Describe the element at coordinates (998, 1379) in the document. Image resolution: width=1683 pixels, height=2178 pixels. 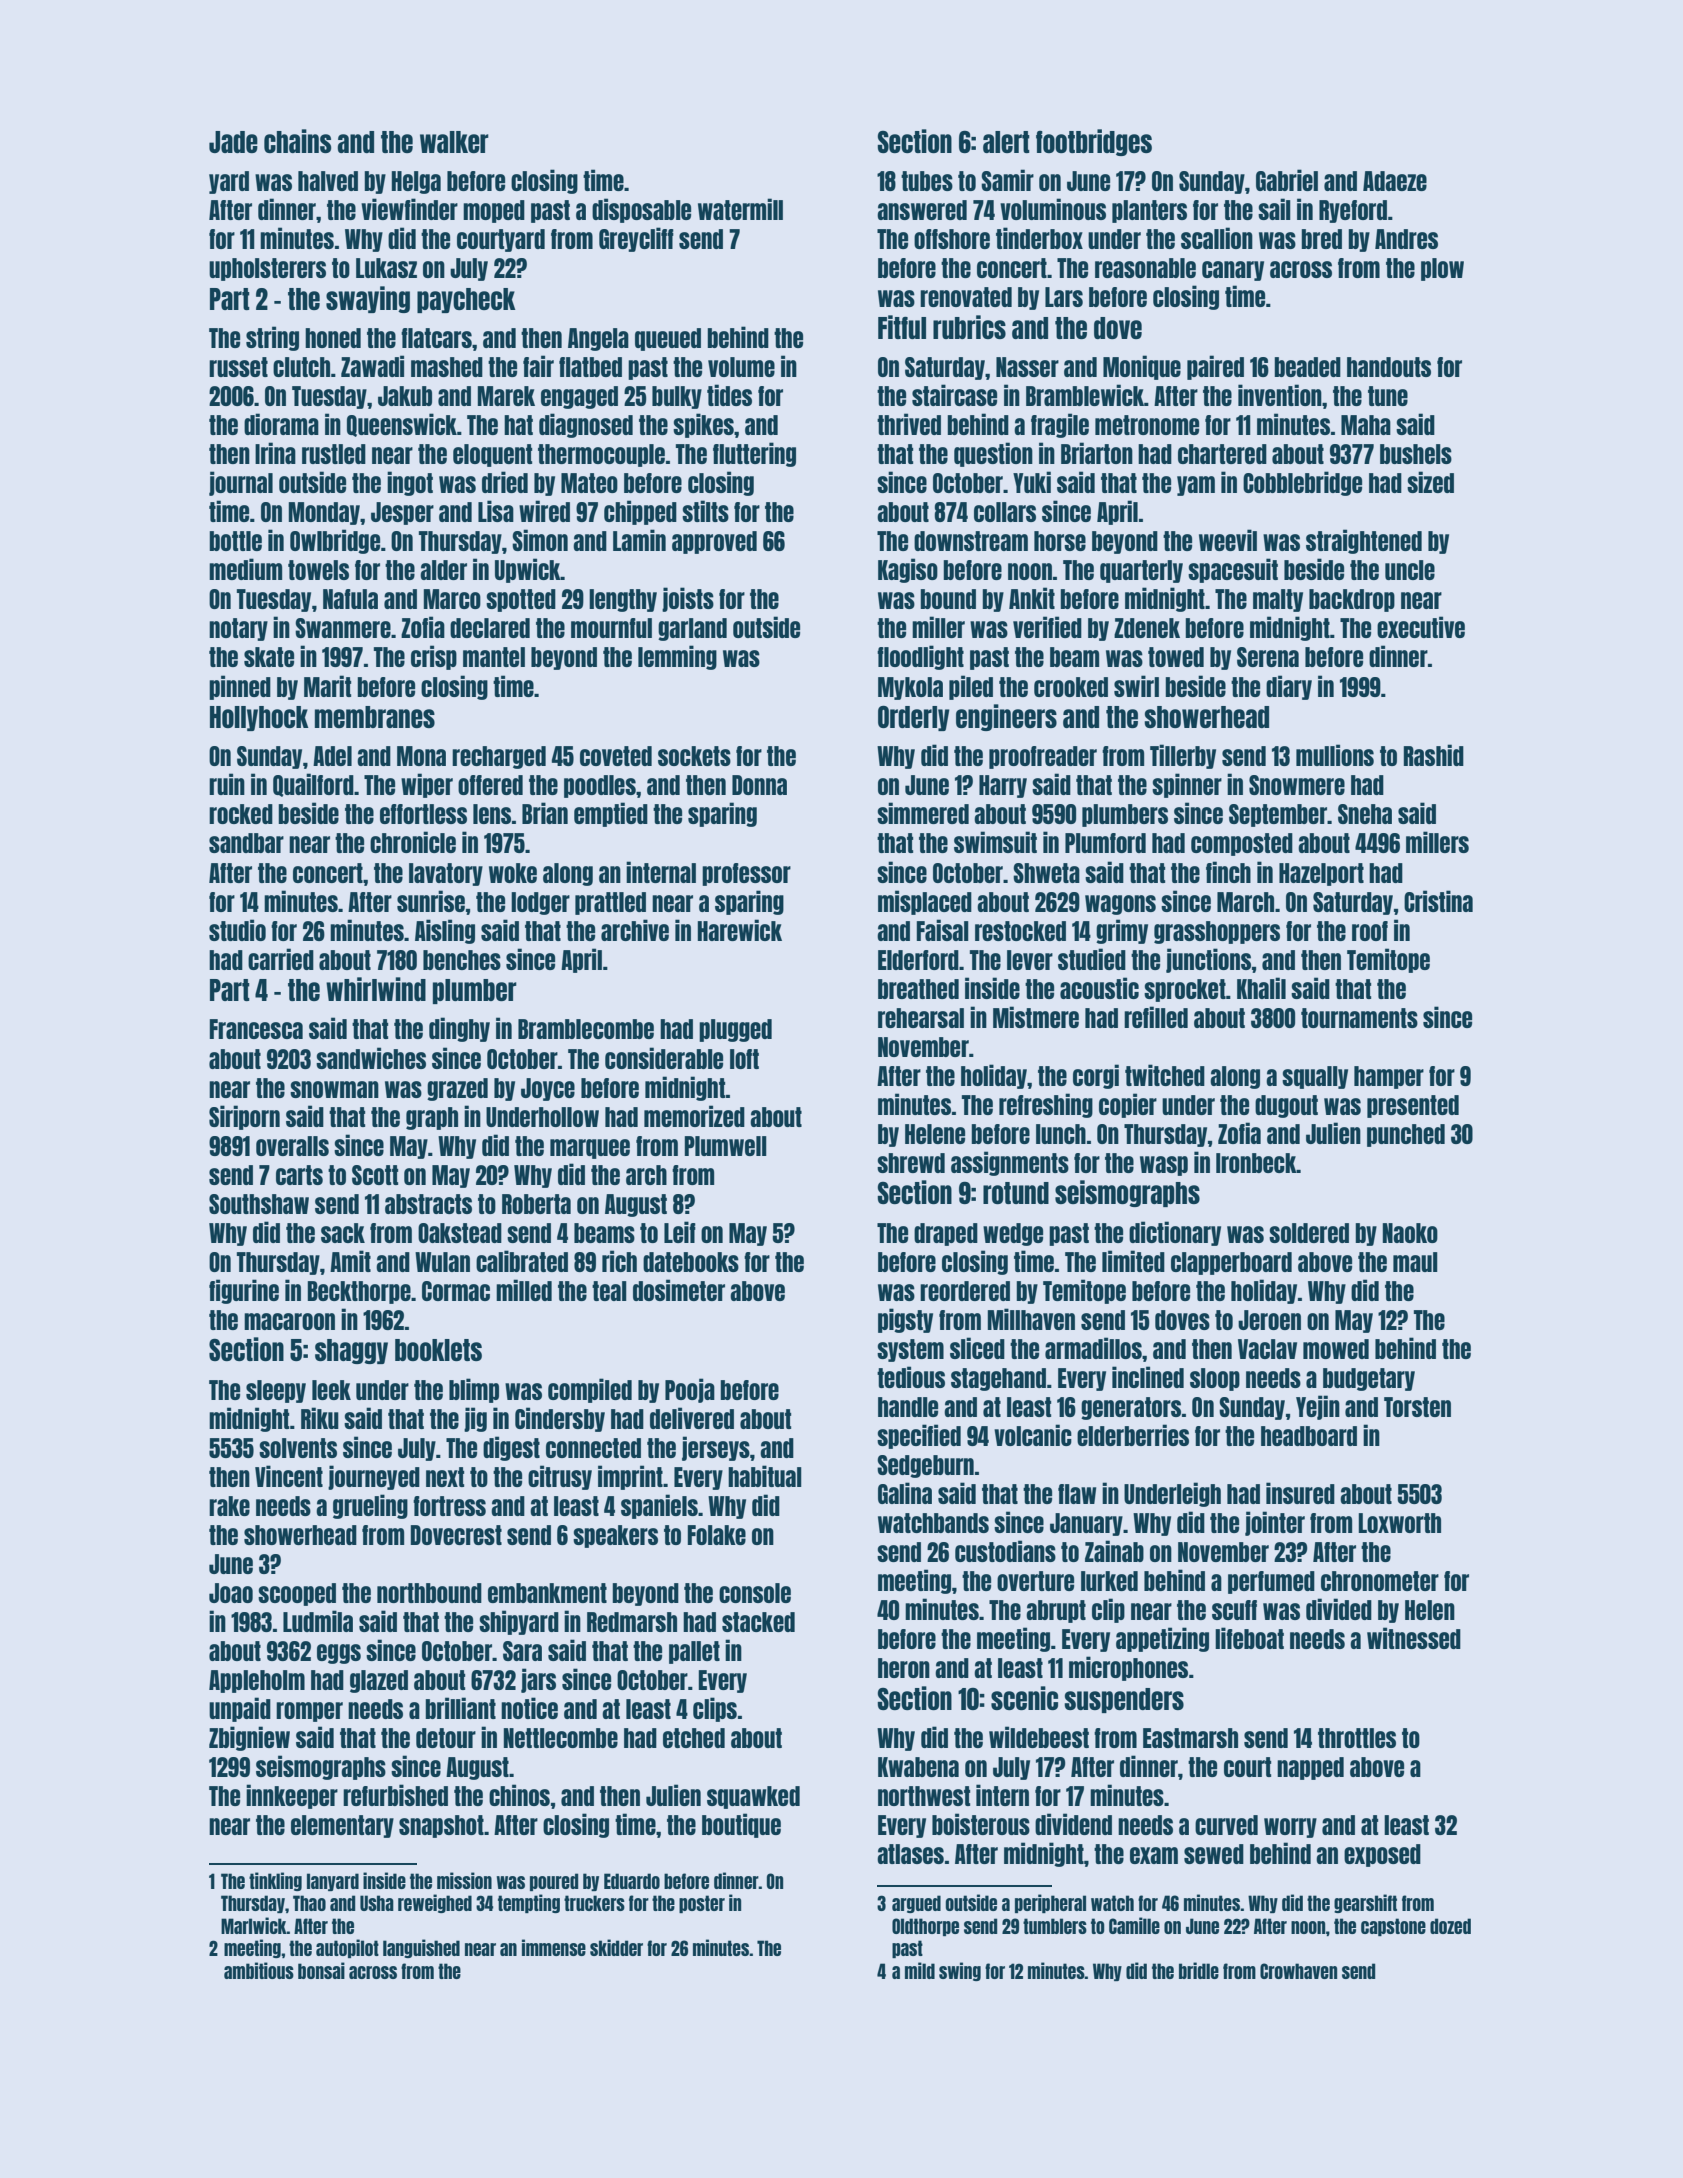
I see `stagehand` at that location.
